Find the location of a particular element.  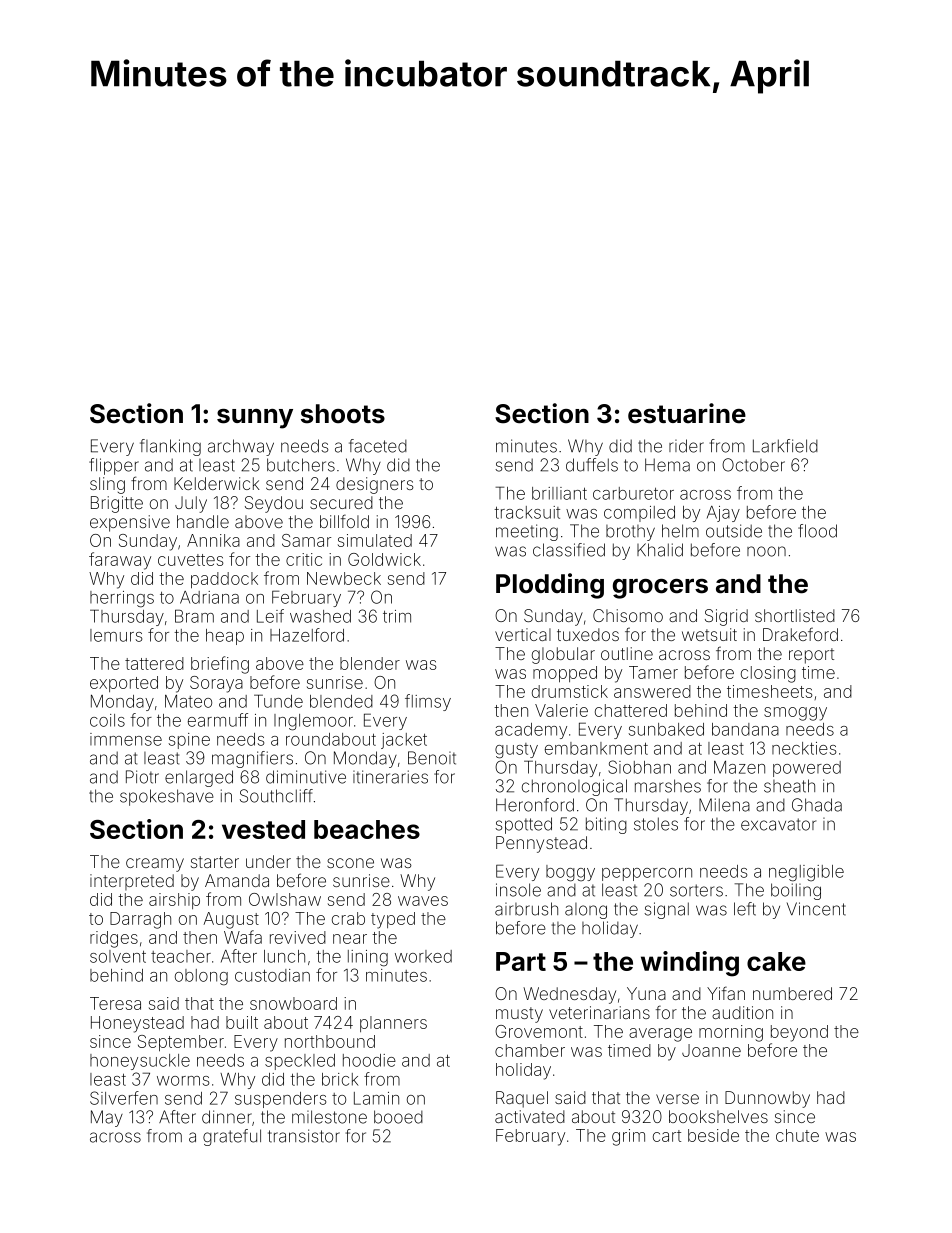

lemurs is located at coordinates (116, 635).
